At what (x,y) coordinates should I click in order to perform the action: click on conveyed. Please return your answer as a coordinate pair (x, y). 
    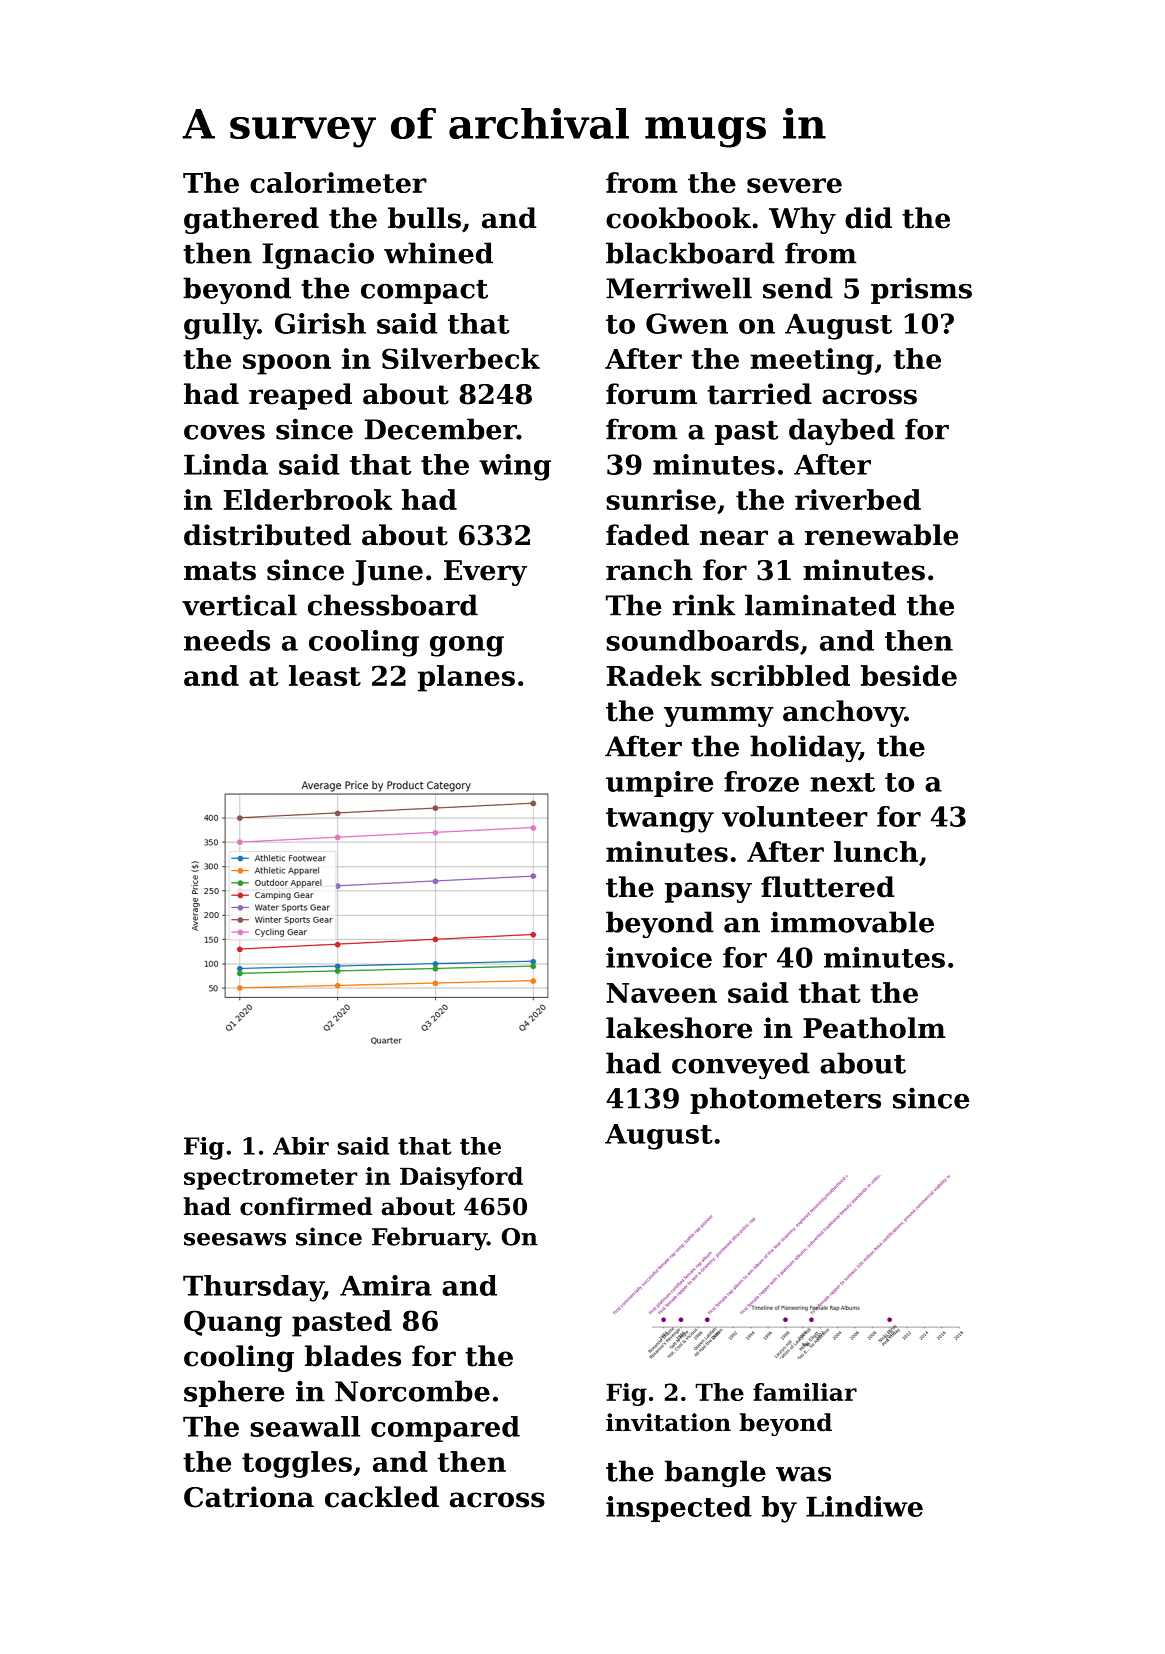
    Looking at the image, I should click on (741, 1065).
